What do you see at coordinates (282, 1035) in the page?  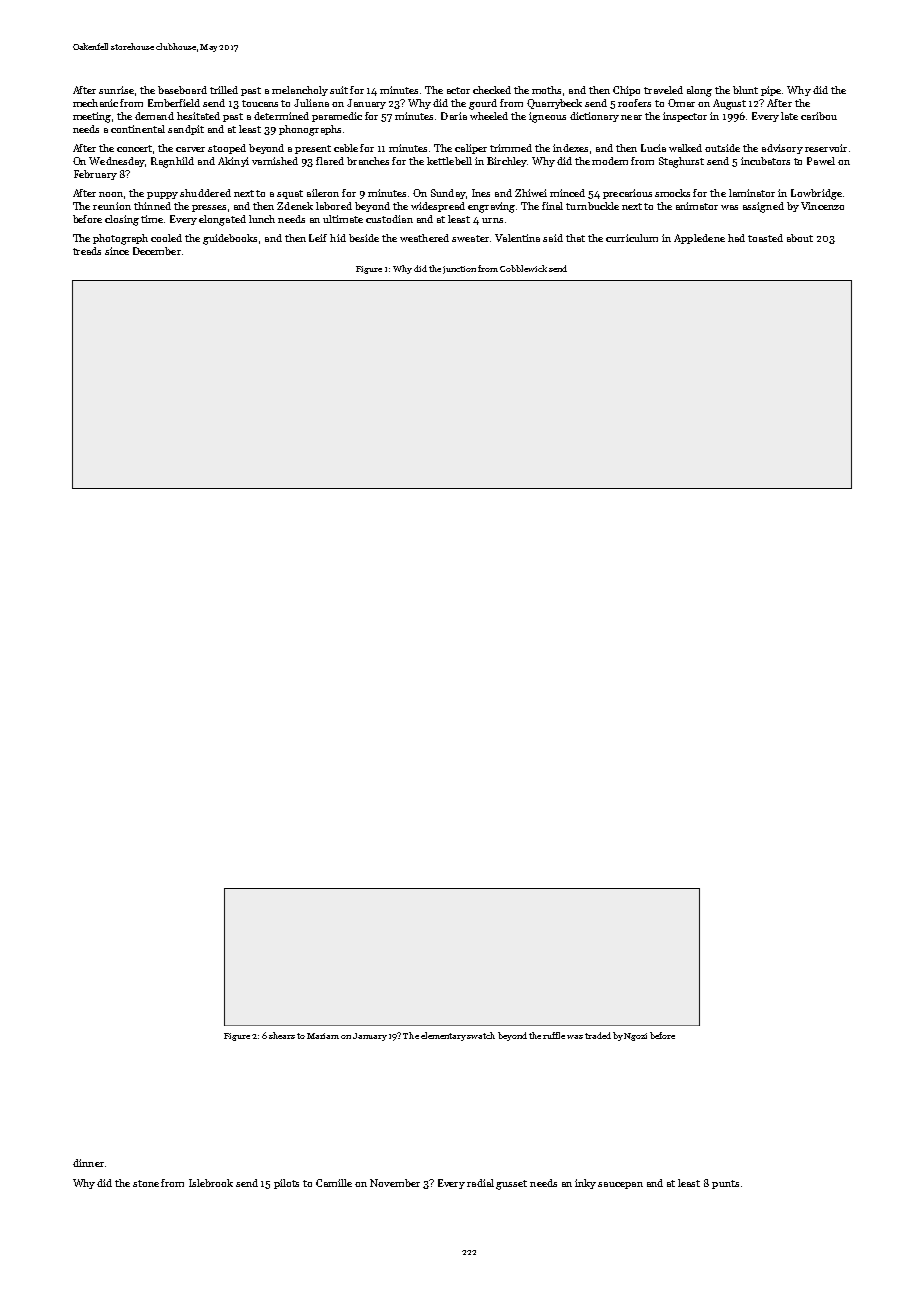 I see `shears` at bounding box center [282, 1035].
